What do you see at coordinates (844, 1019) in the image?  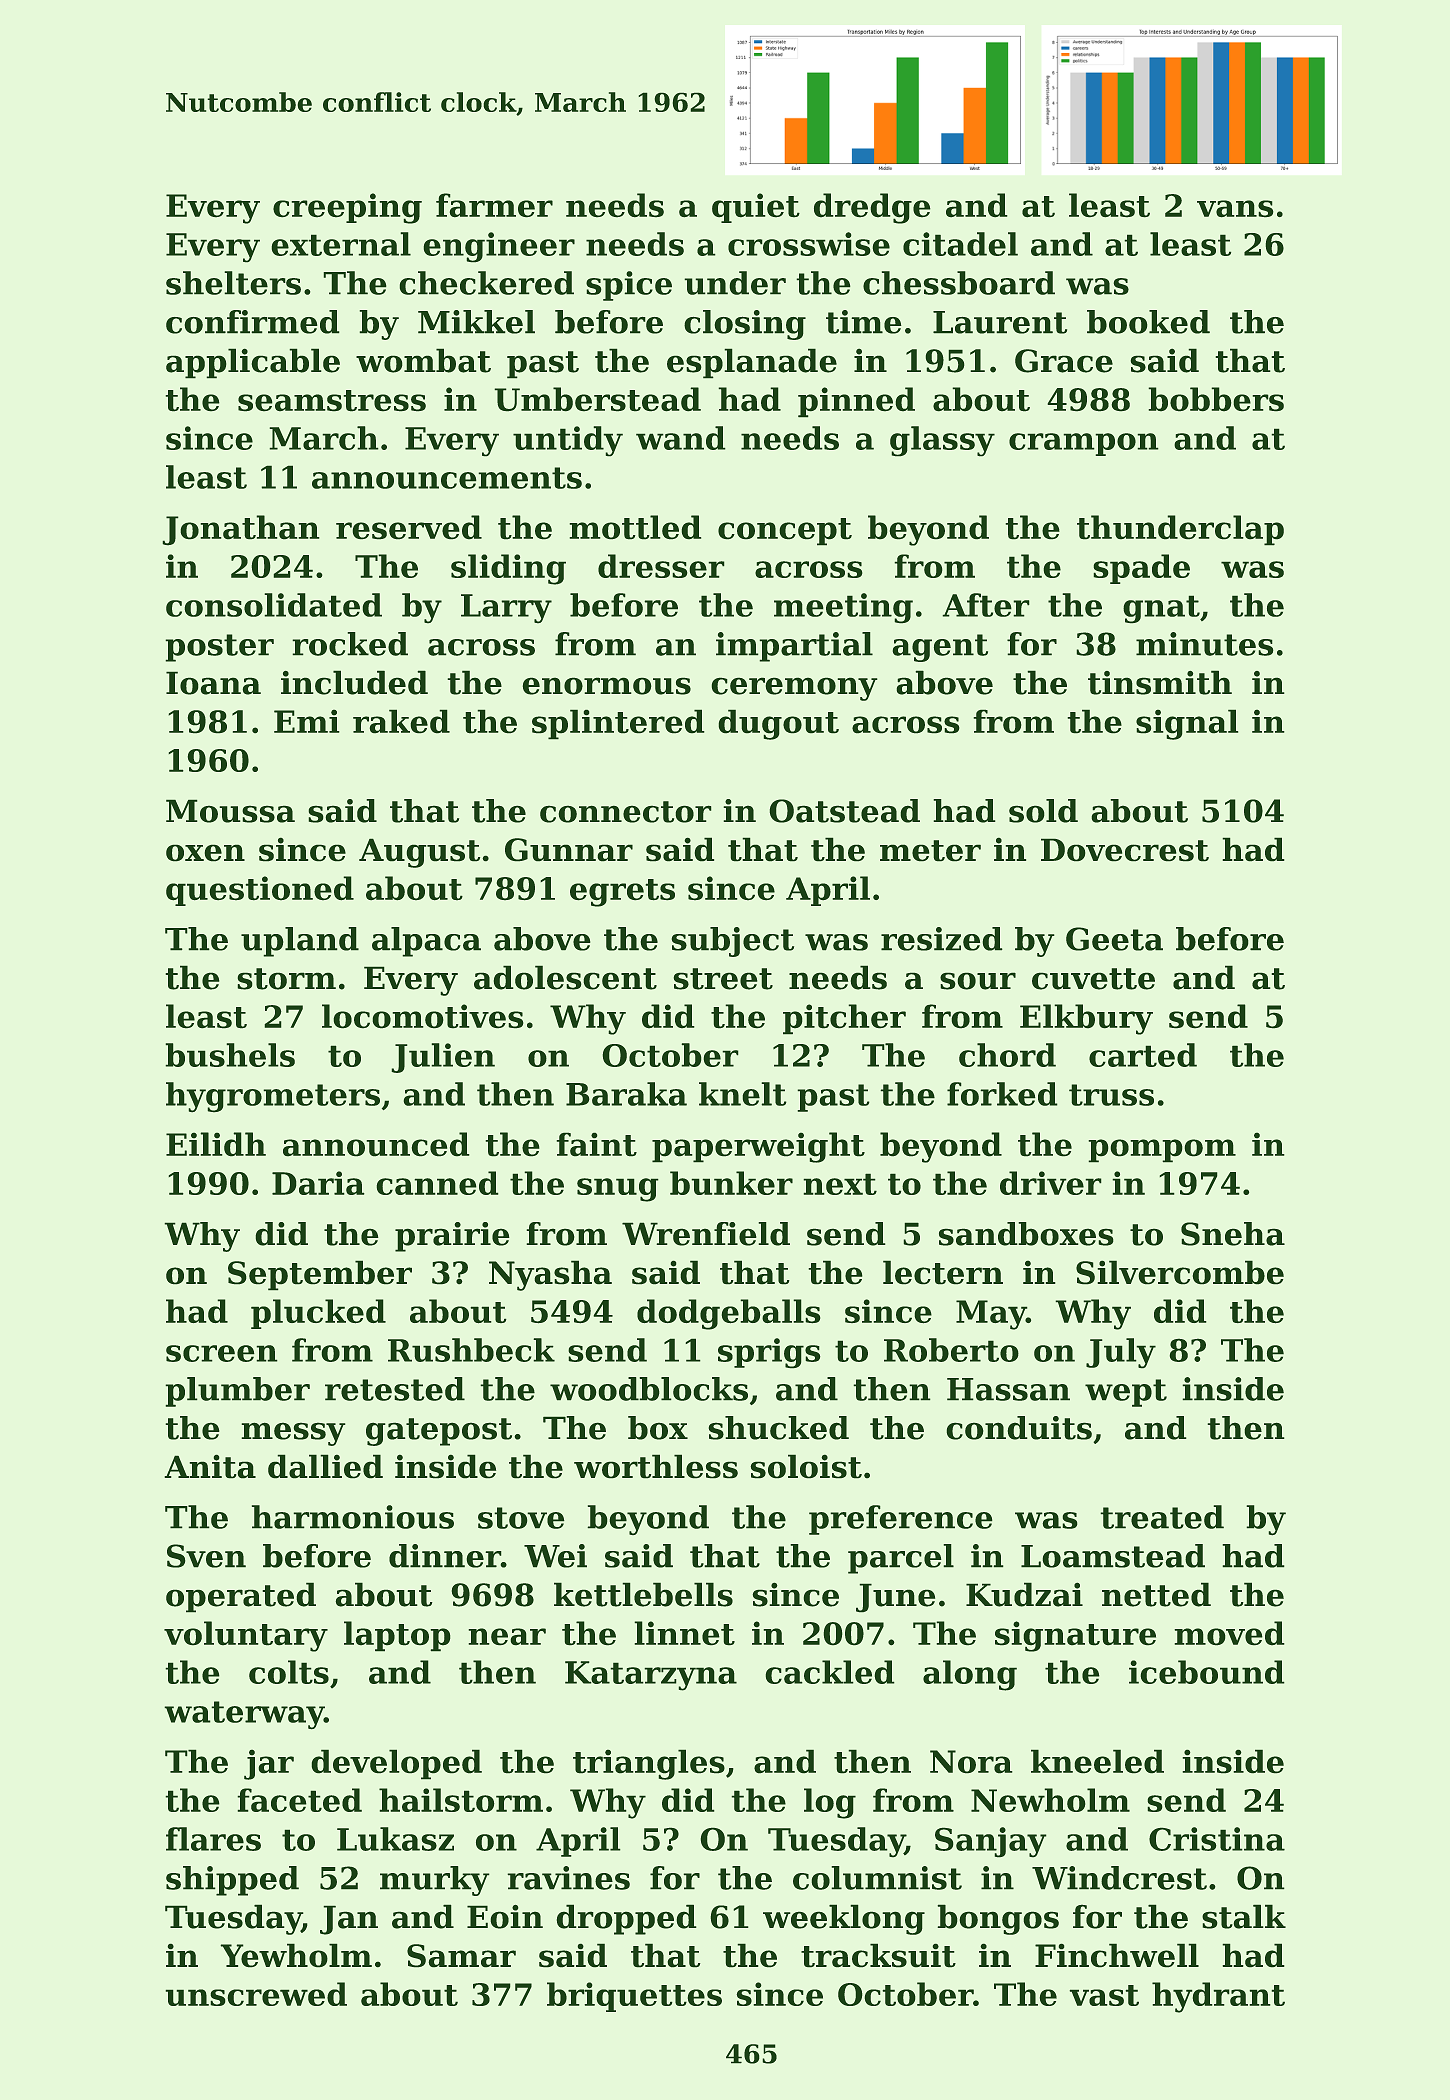 I see `pitcher` at bounding box center [844, 1019].
